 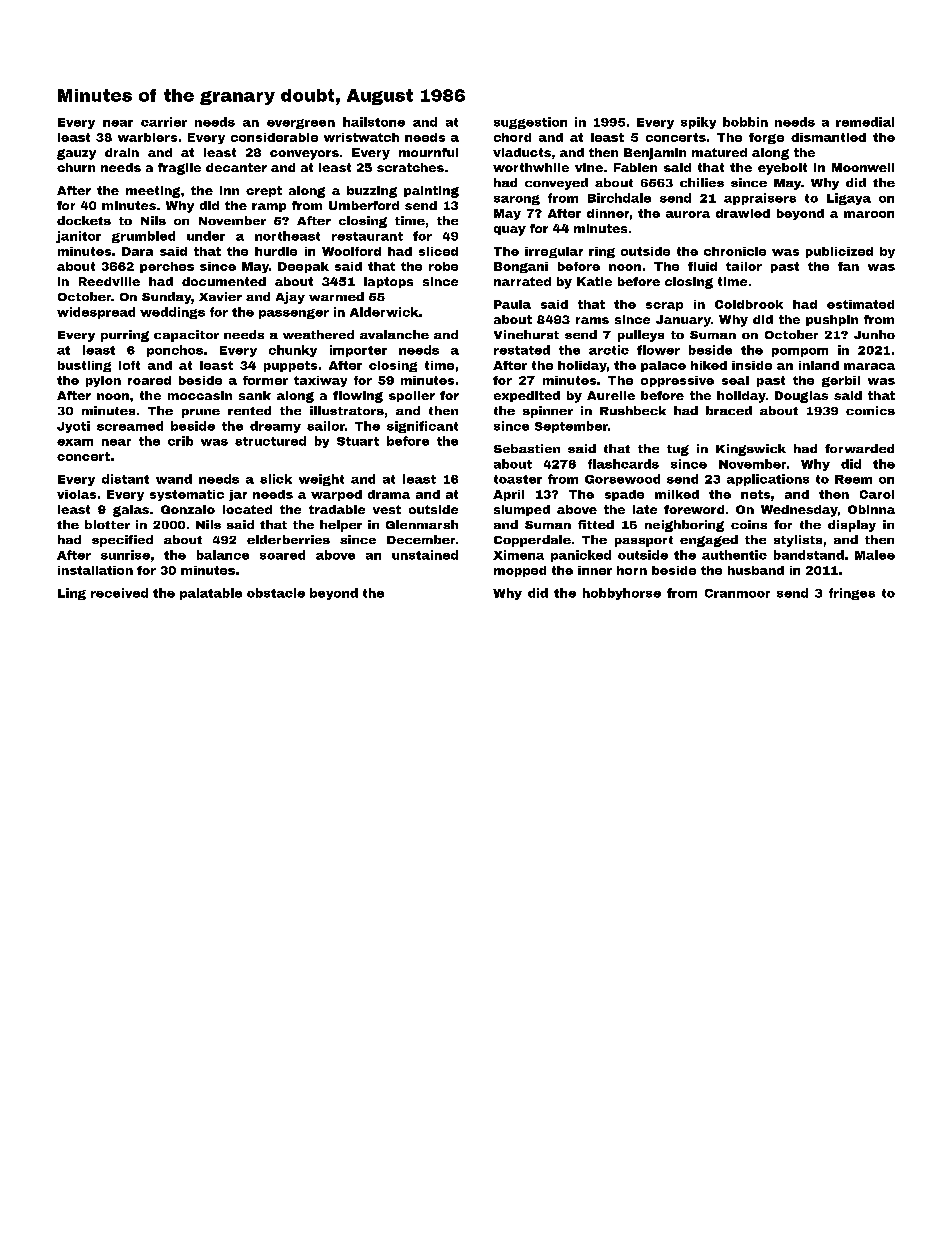 I want to click on remedial, so click(x=865, y=122).
